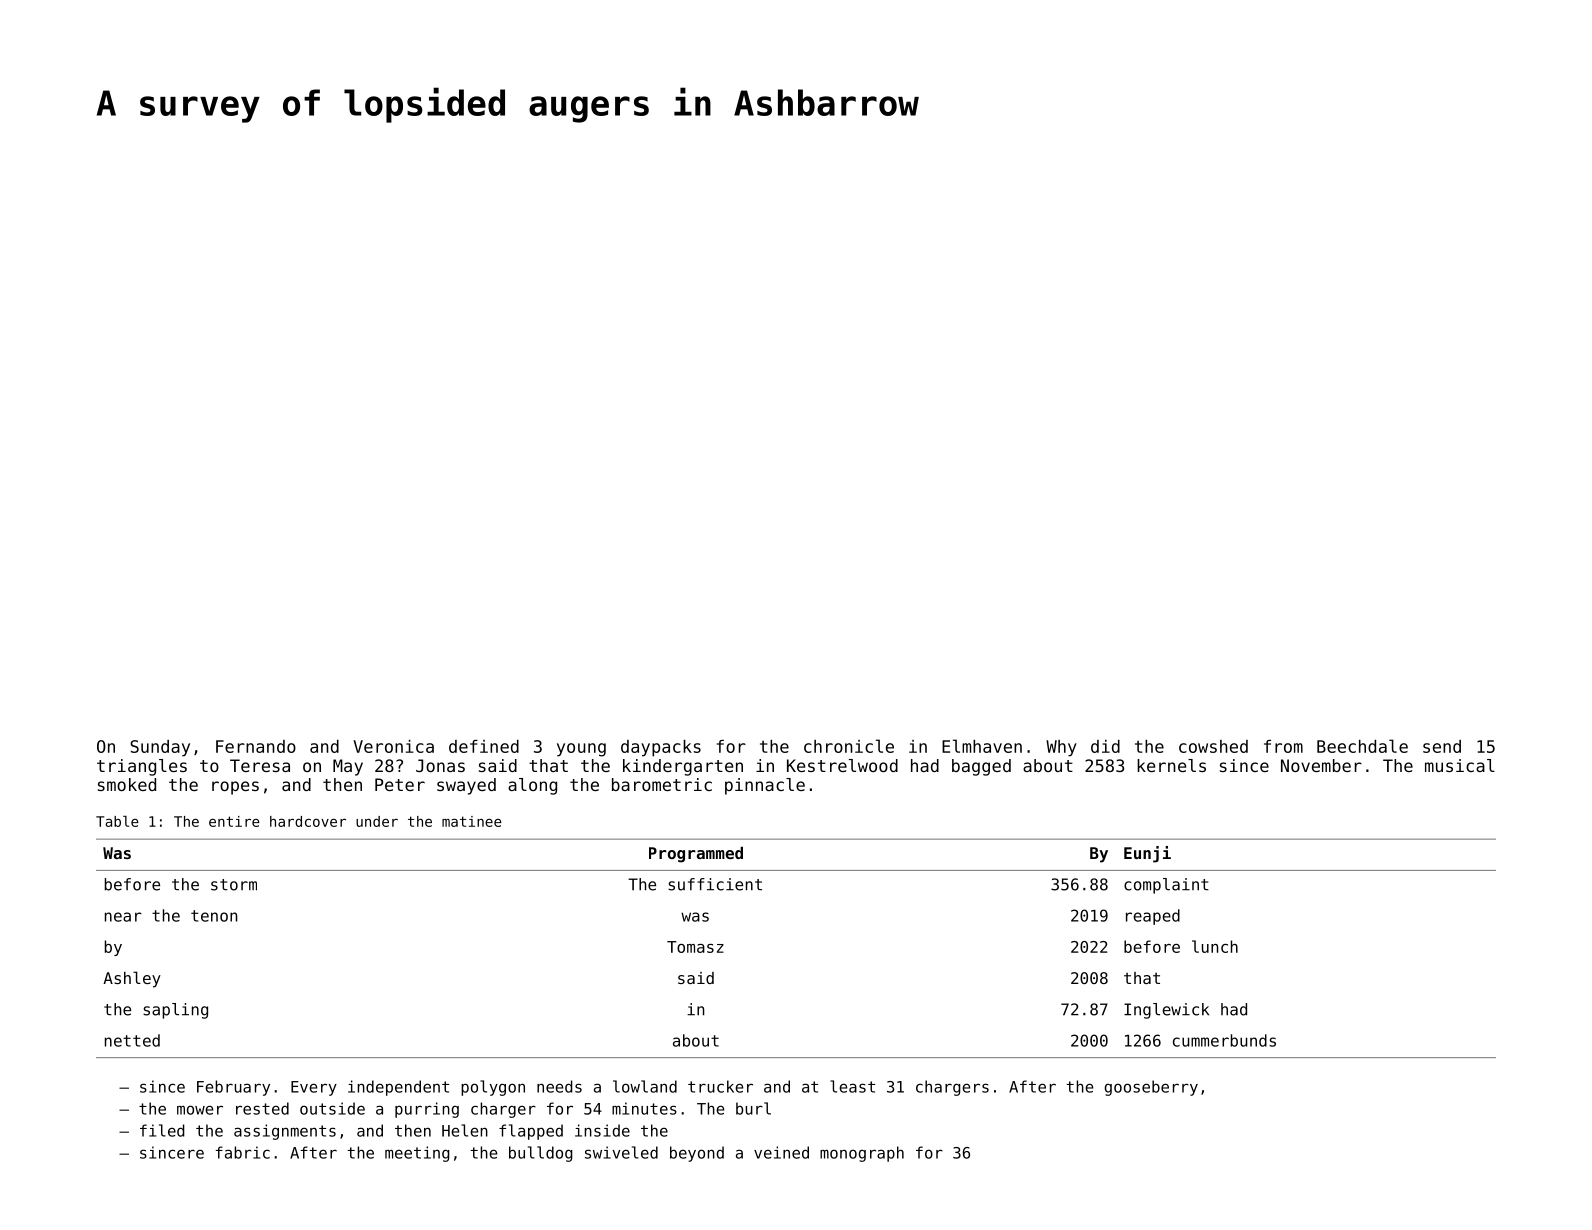 The width and height of the image is (1592, 1230). What do you see at coordinates (1166, 886) in the image?
I see `complaint` at bounding box center [1166, 886].
